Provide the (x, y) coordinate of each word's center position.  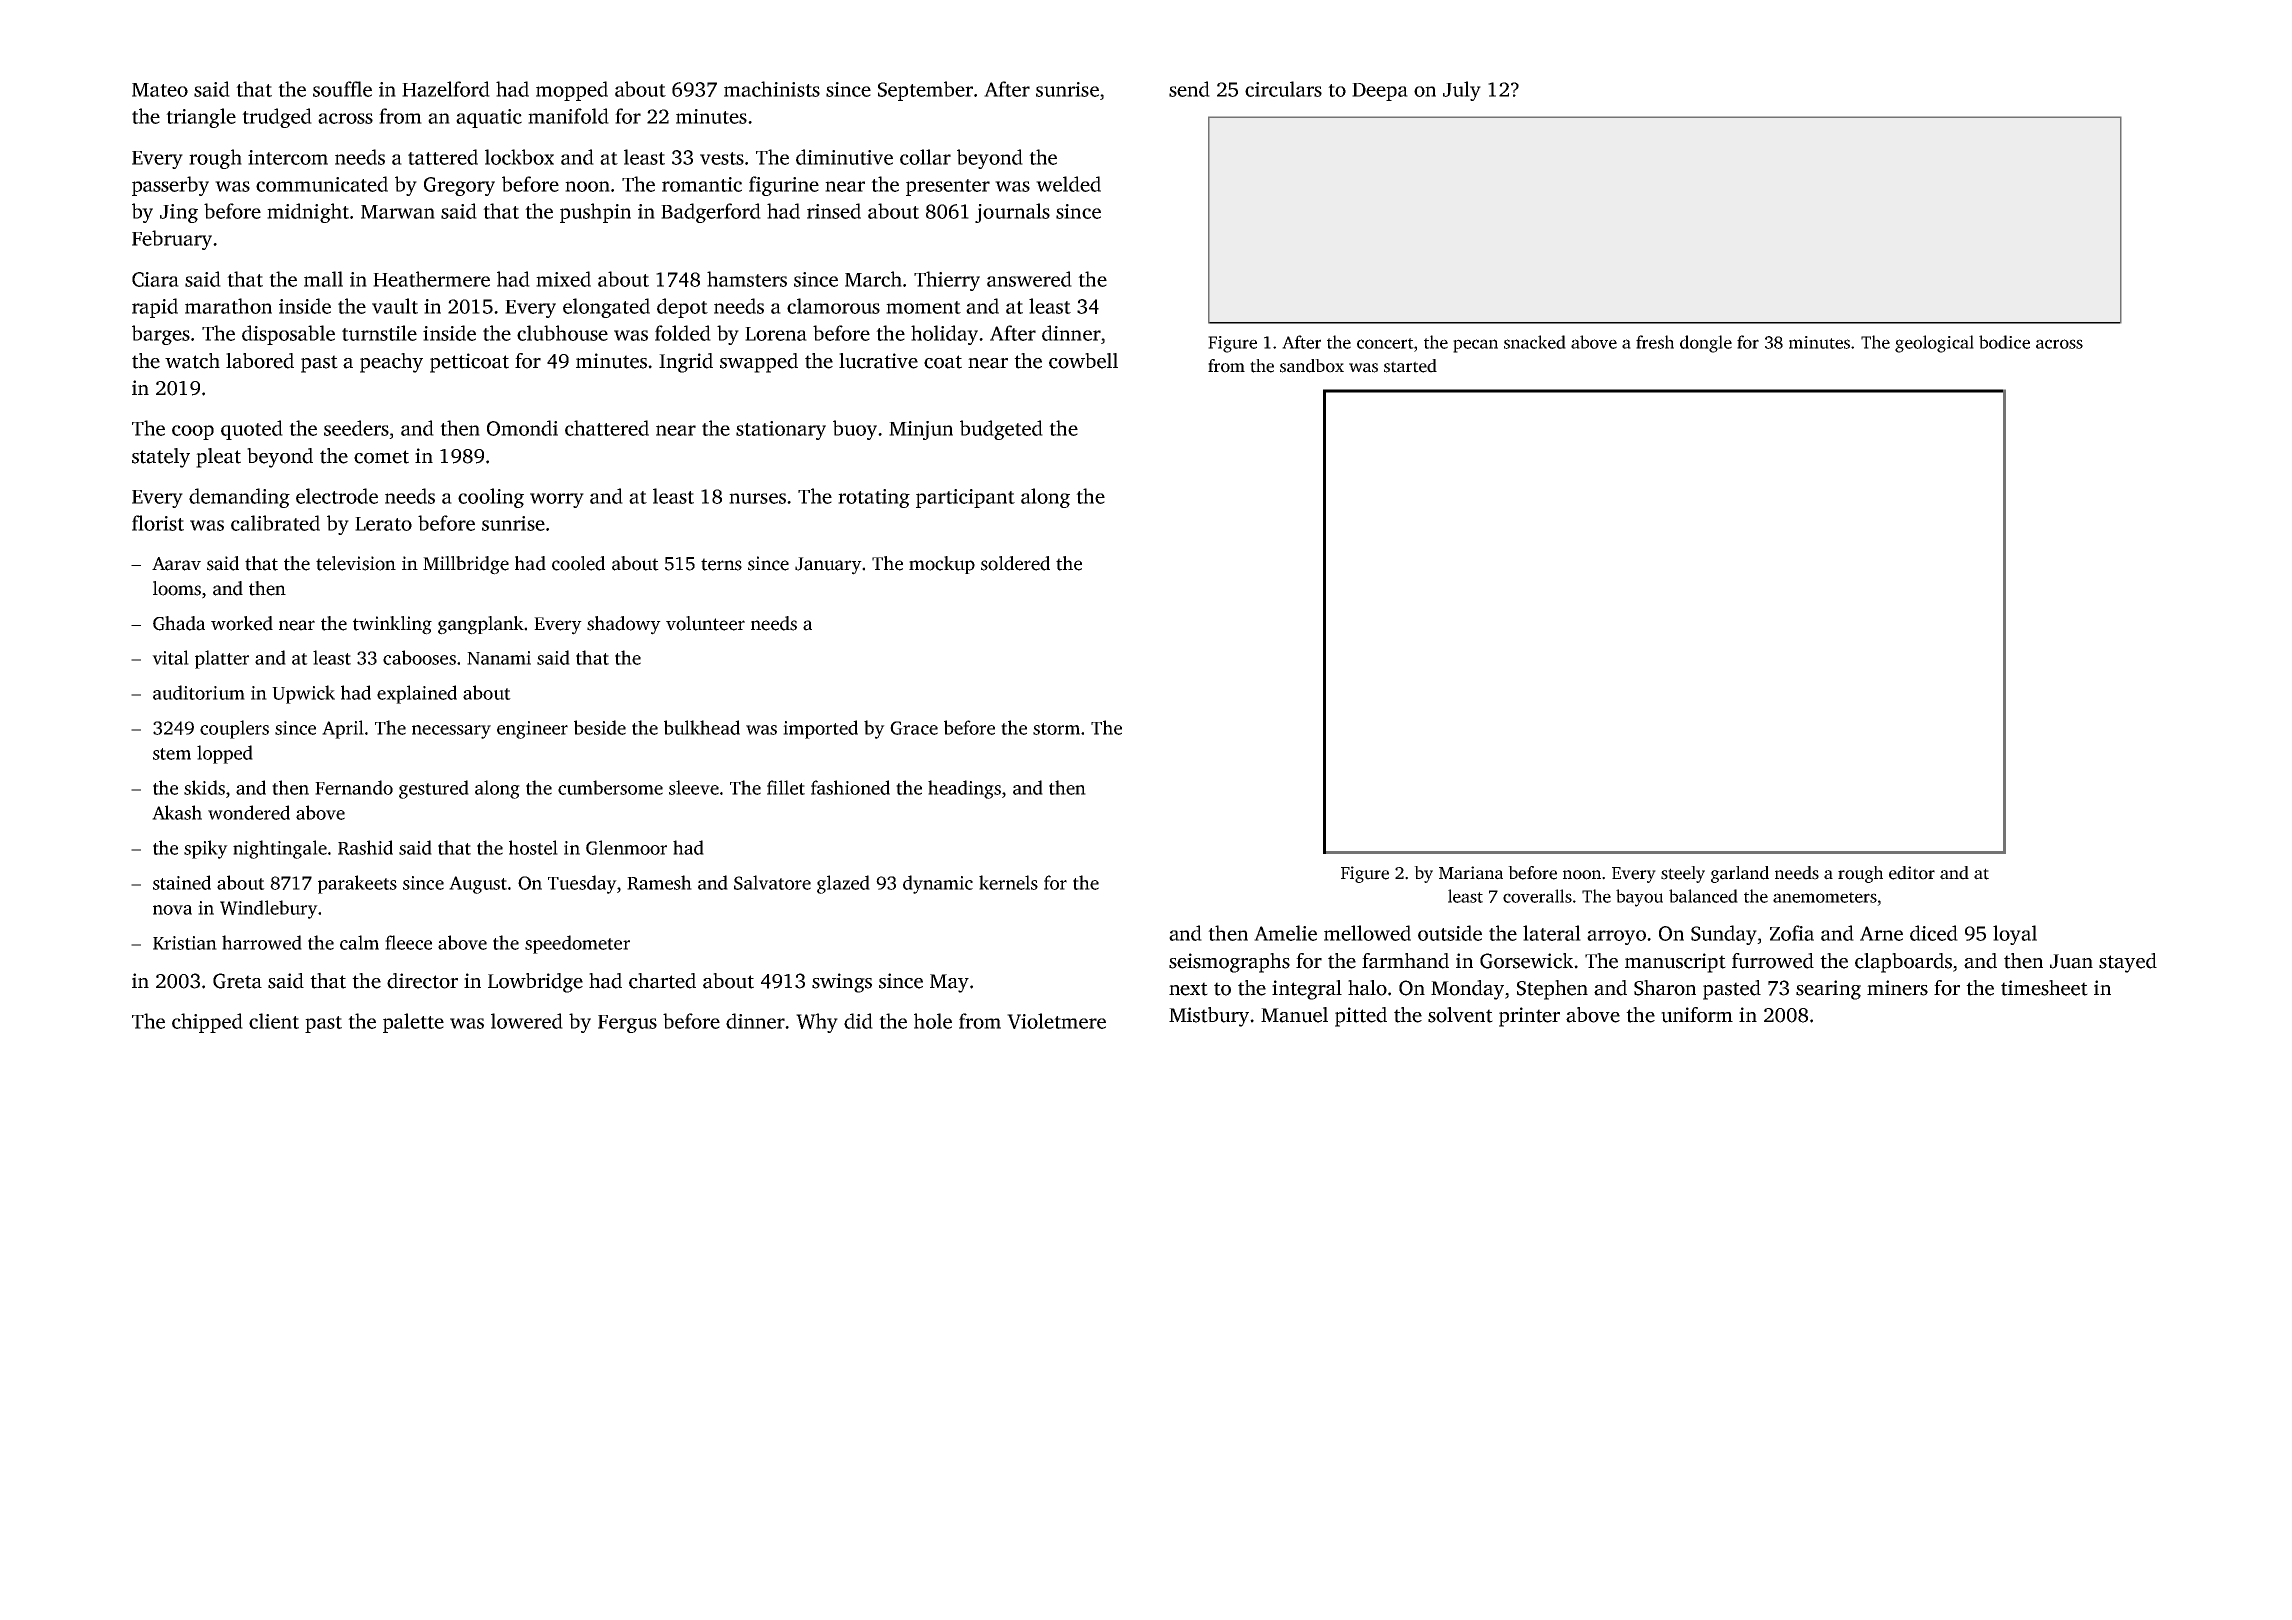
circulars (1283, 89)
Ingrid (686, 363)
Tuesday (582, 884)
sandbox (1312, 366)
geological (1934, 344)
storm (1056, 729)
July (1462, 91)
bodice (2004, 342)
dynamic (938, 884)
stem (172, 754)
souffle (342, 89)
